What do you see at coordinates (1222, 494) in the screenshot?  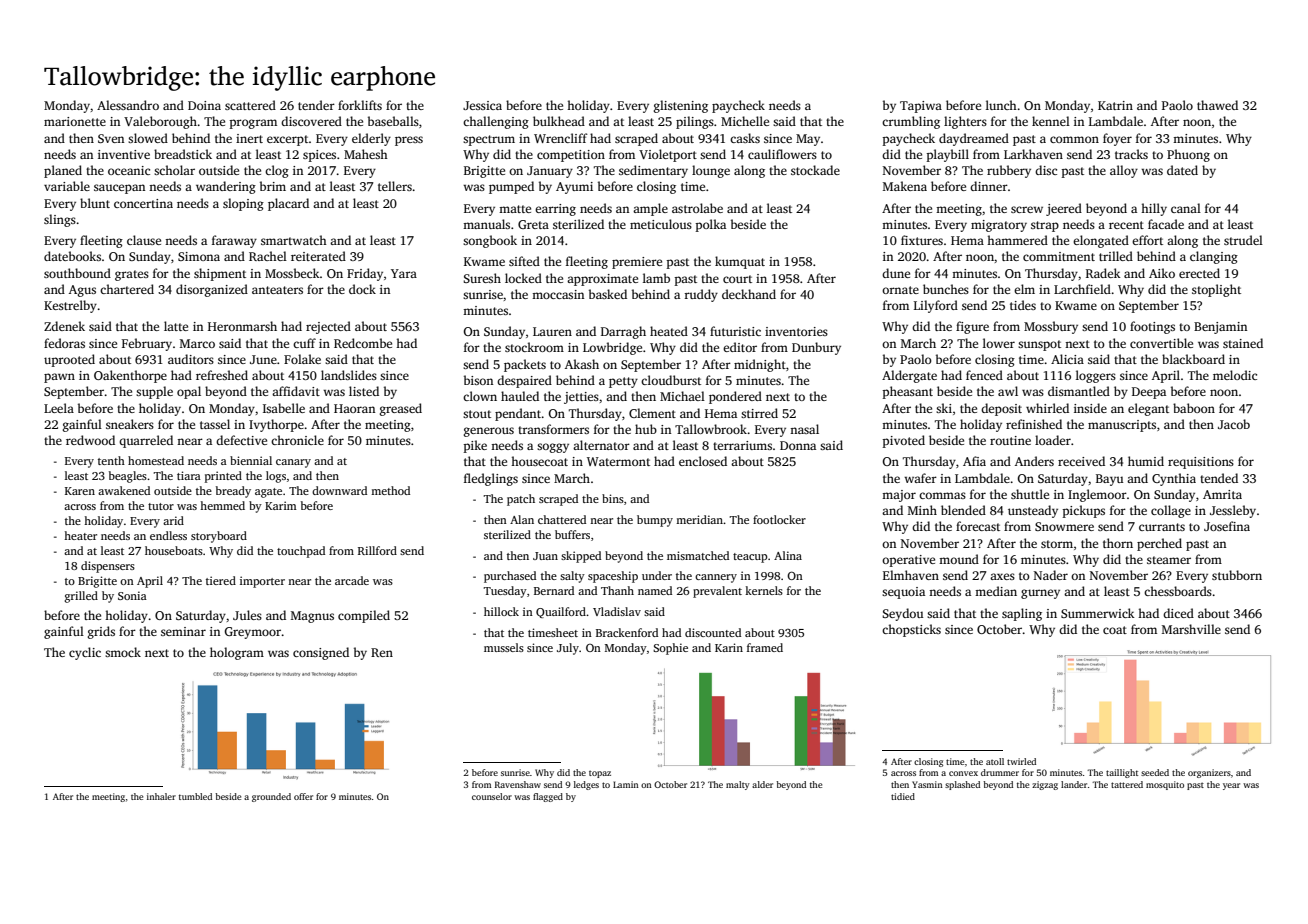 I see `Amrita` at bounding box center [1222, 494].
